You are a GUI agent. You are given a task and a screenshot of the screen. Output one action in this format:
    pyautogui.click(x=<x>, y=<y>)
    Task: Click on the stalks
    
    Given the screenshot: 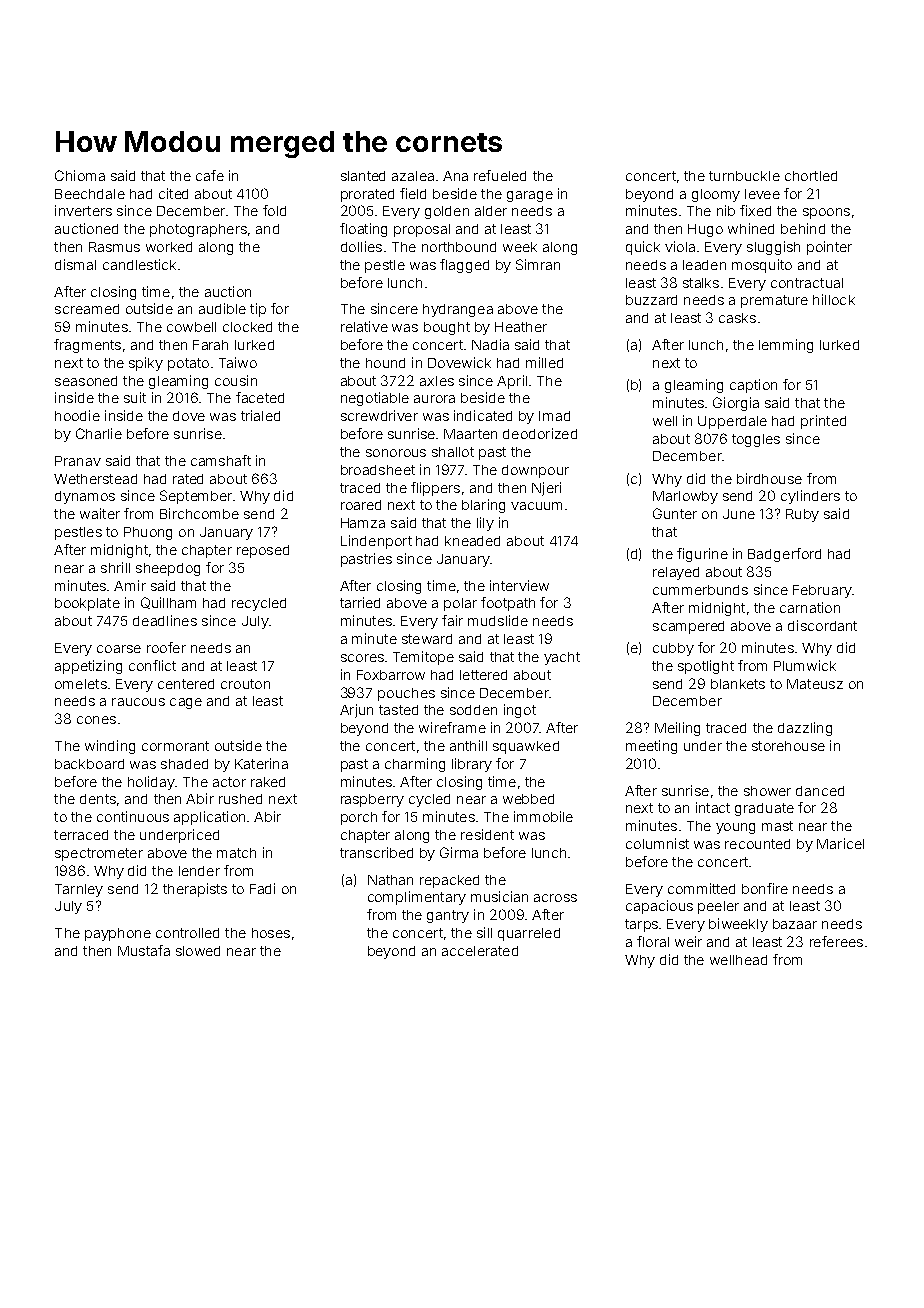 What is the action you would take?
    pyautogui.click(x=701, y=283)
